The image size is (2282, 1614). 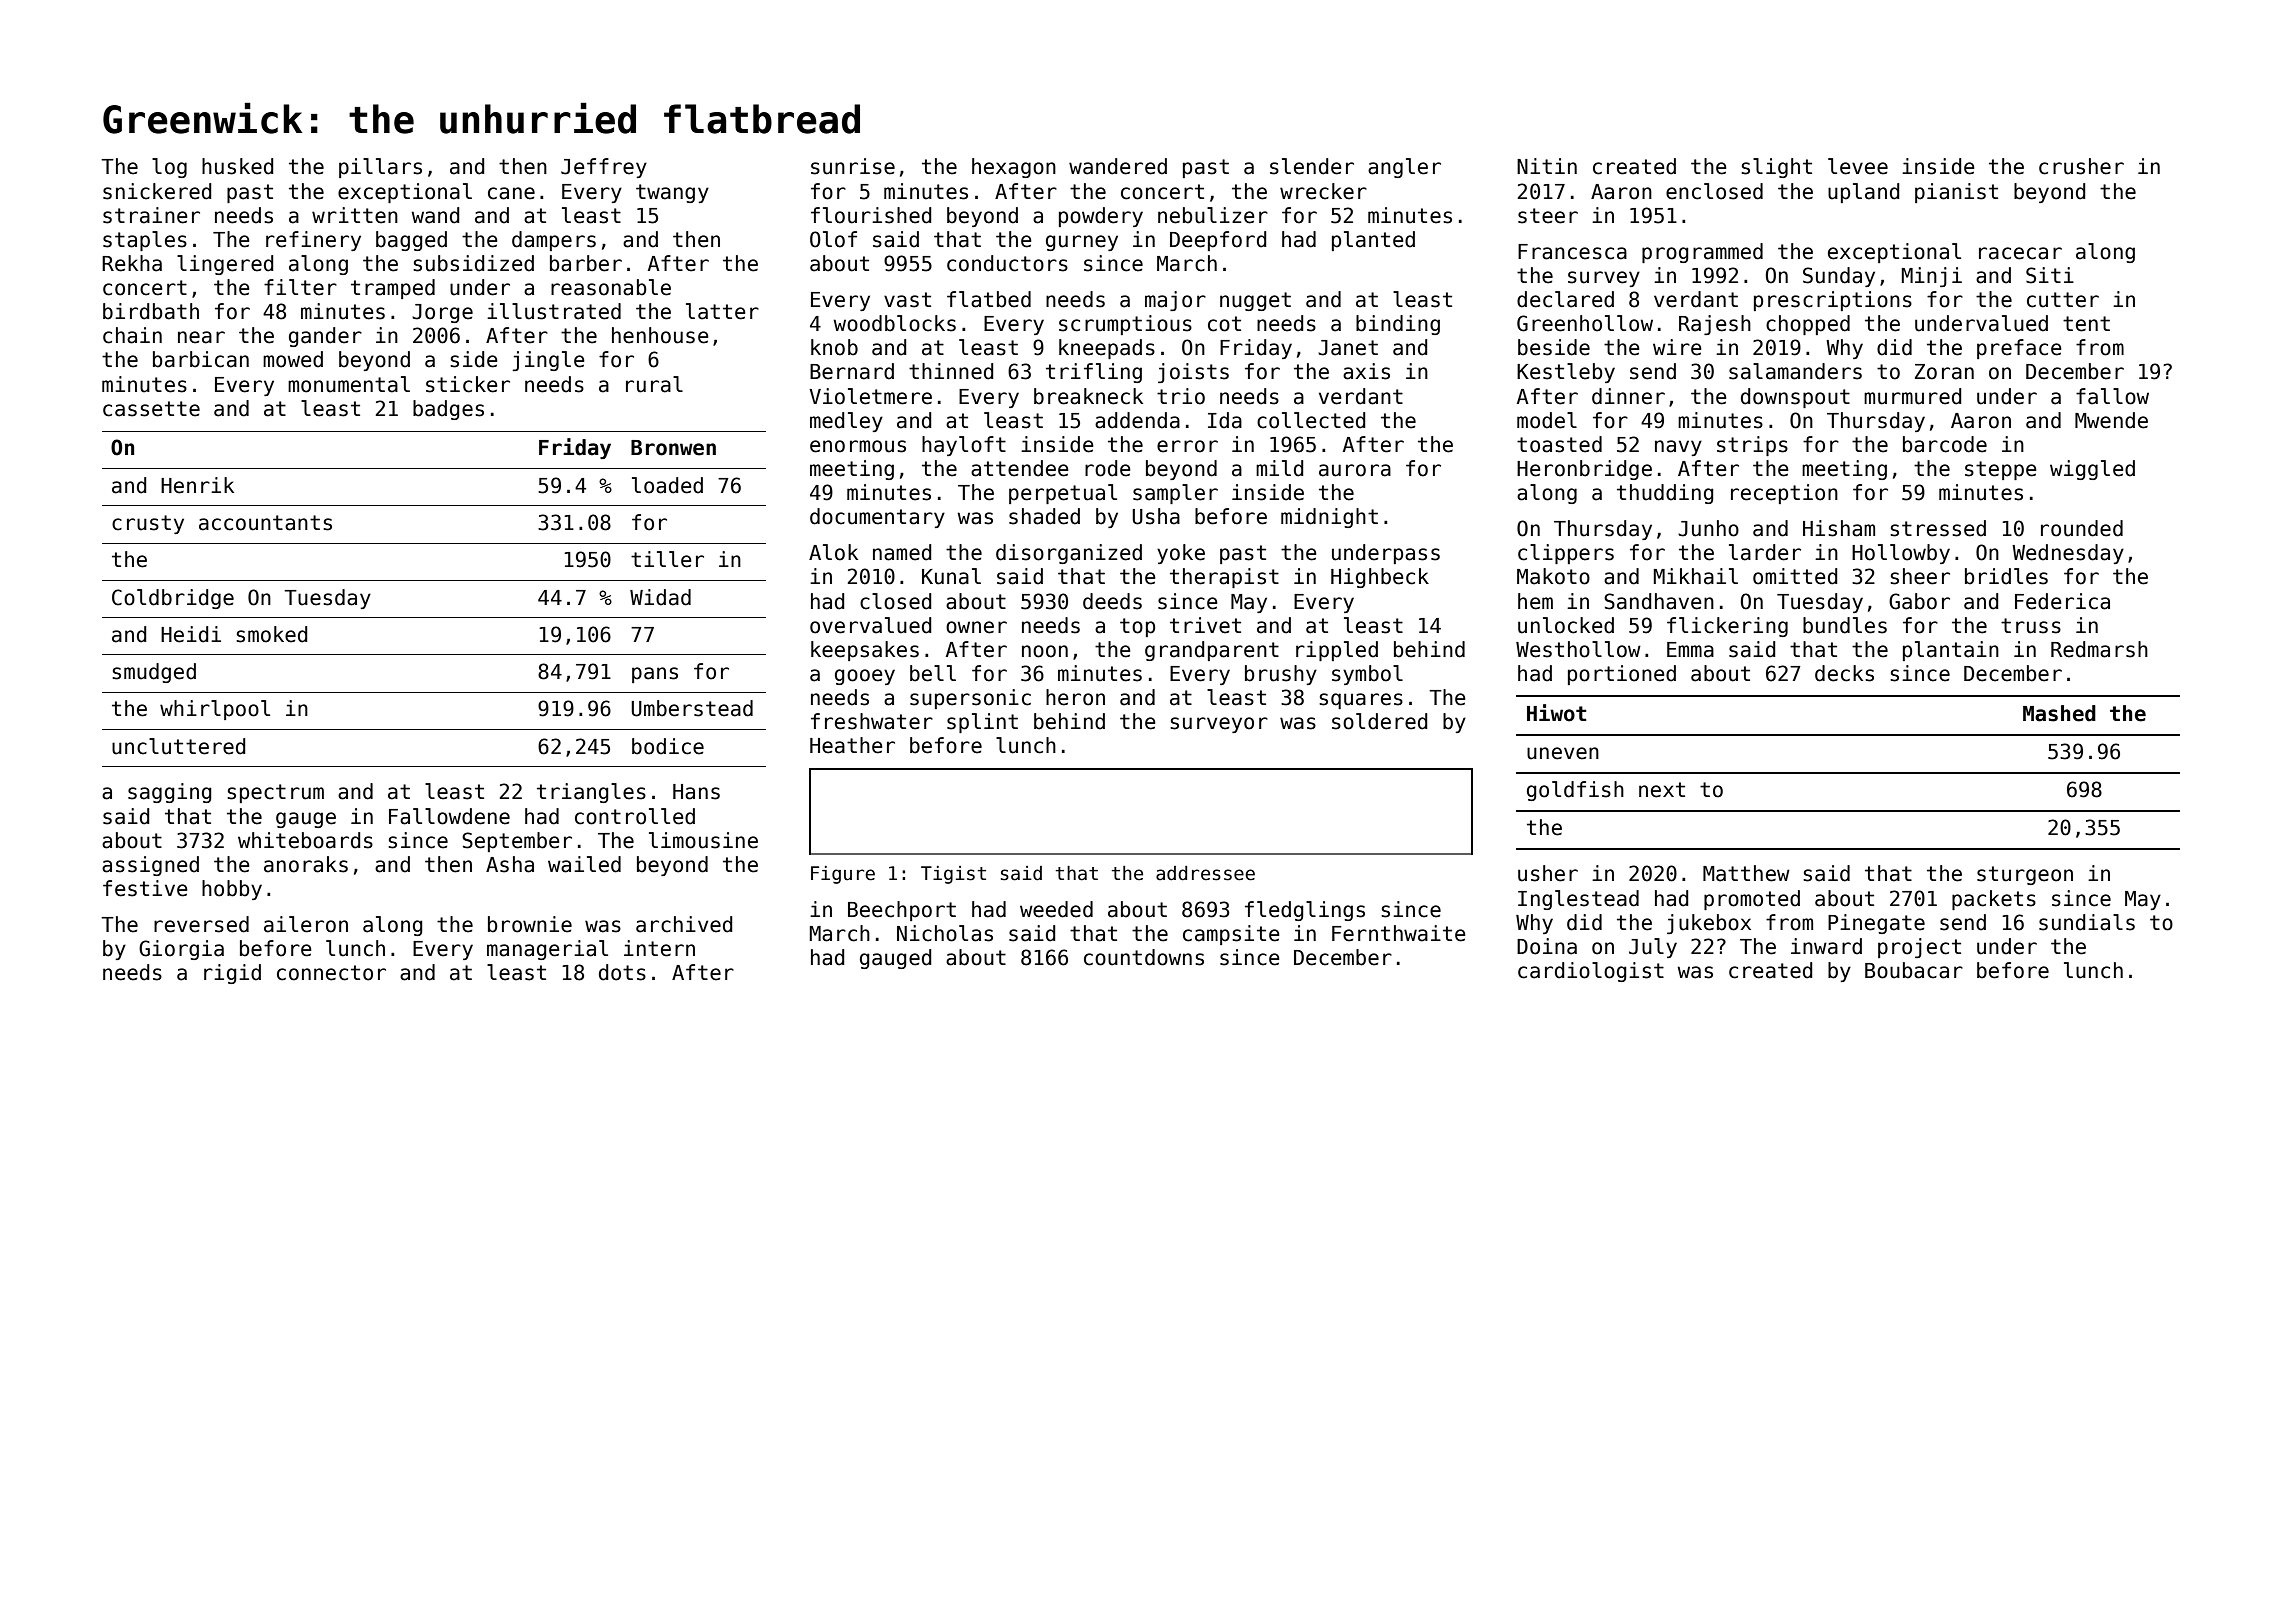 What do you see at coordinates (1312, 166) in the page?
I see `slender` at bounding box center [1312, 166].
